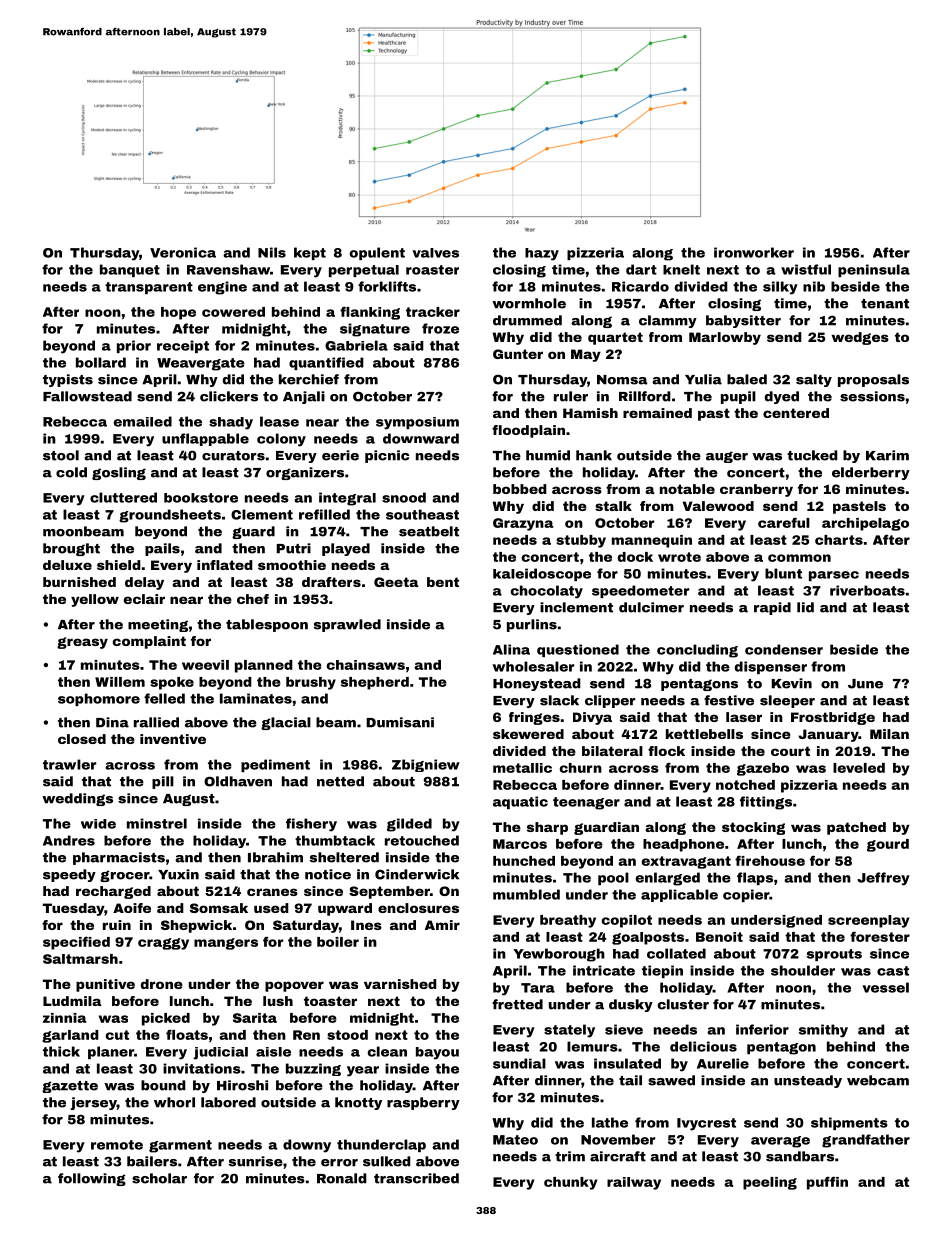  What do you see at coordinates (143, 421) in the page?
I see `emailed` at bounding box center [143, 421].
